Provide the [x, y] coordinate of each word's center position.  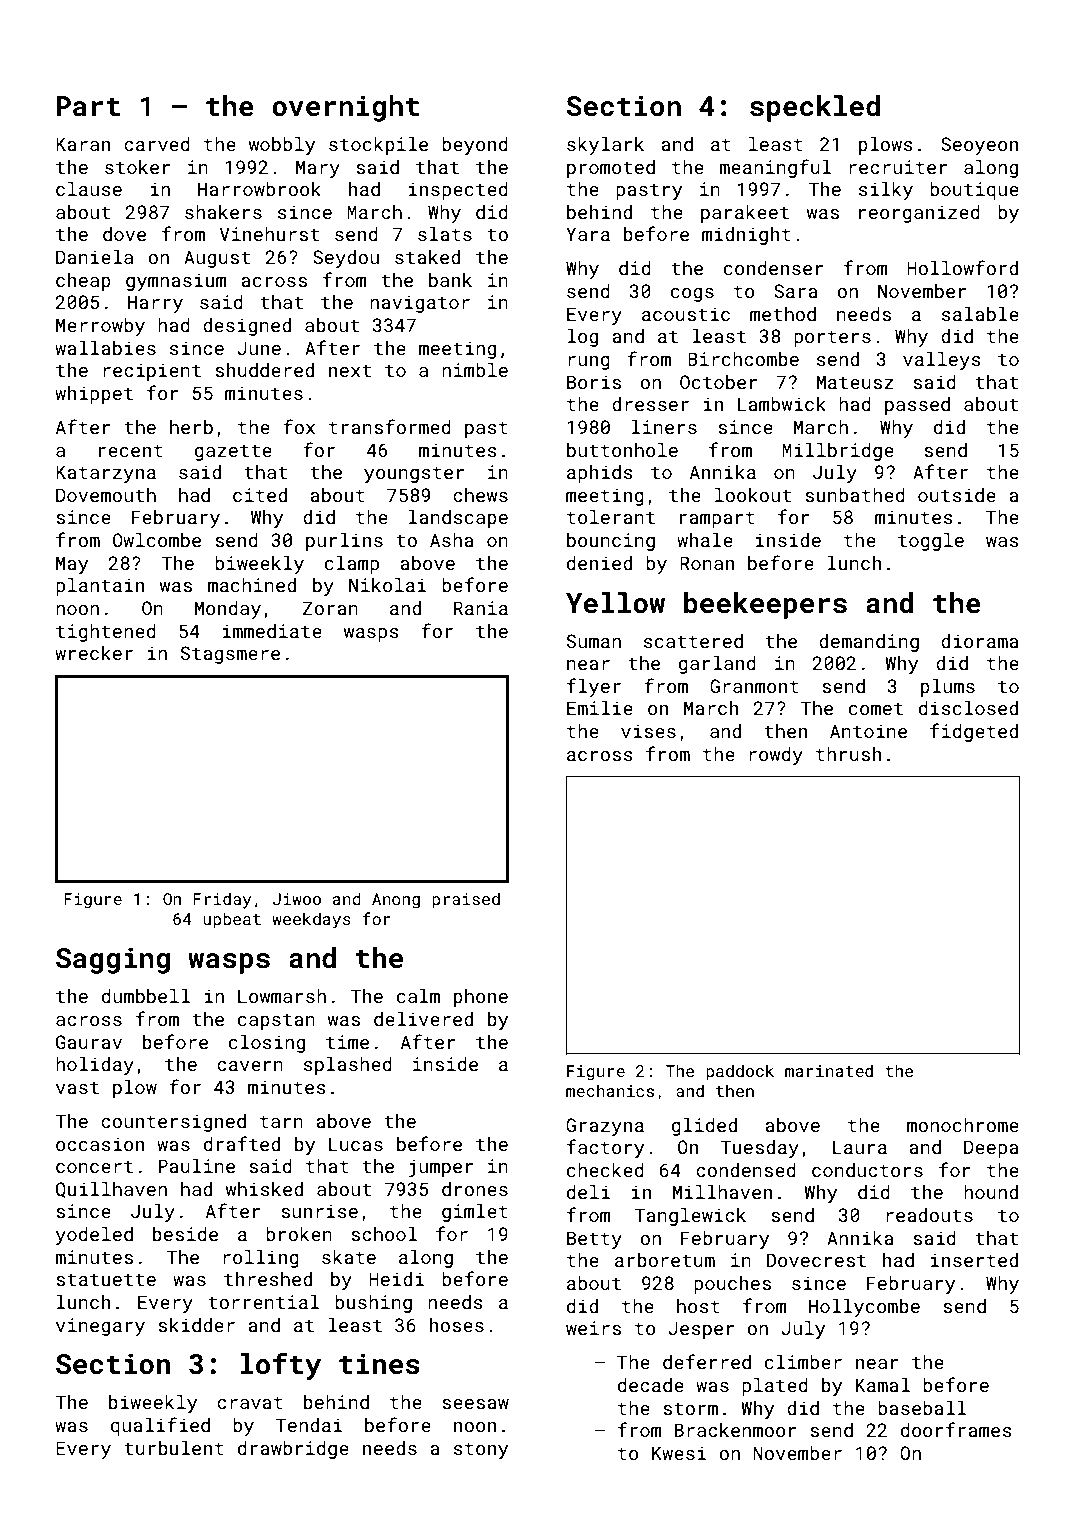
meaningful [776, 168]
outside [957, 495]
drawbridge [293, 1450]
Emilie [600, 708]
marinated [829, 1070]
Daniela [94, 257]
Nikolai [388, 585]
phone [481, 998]
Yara [588, 234]
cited [260, 495]
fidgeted [974, 732]
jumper [441, 1168]
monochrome [963, 1125]
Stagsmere [230, 655]
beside [185, 1234]
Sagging [113, 960]
